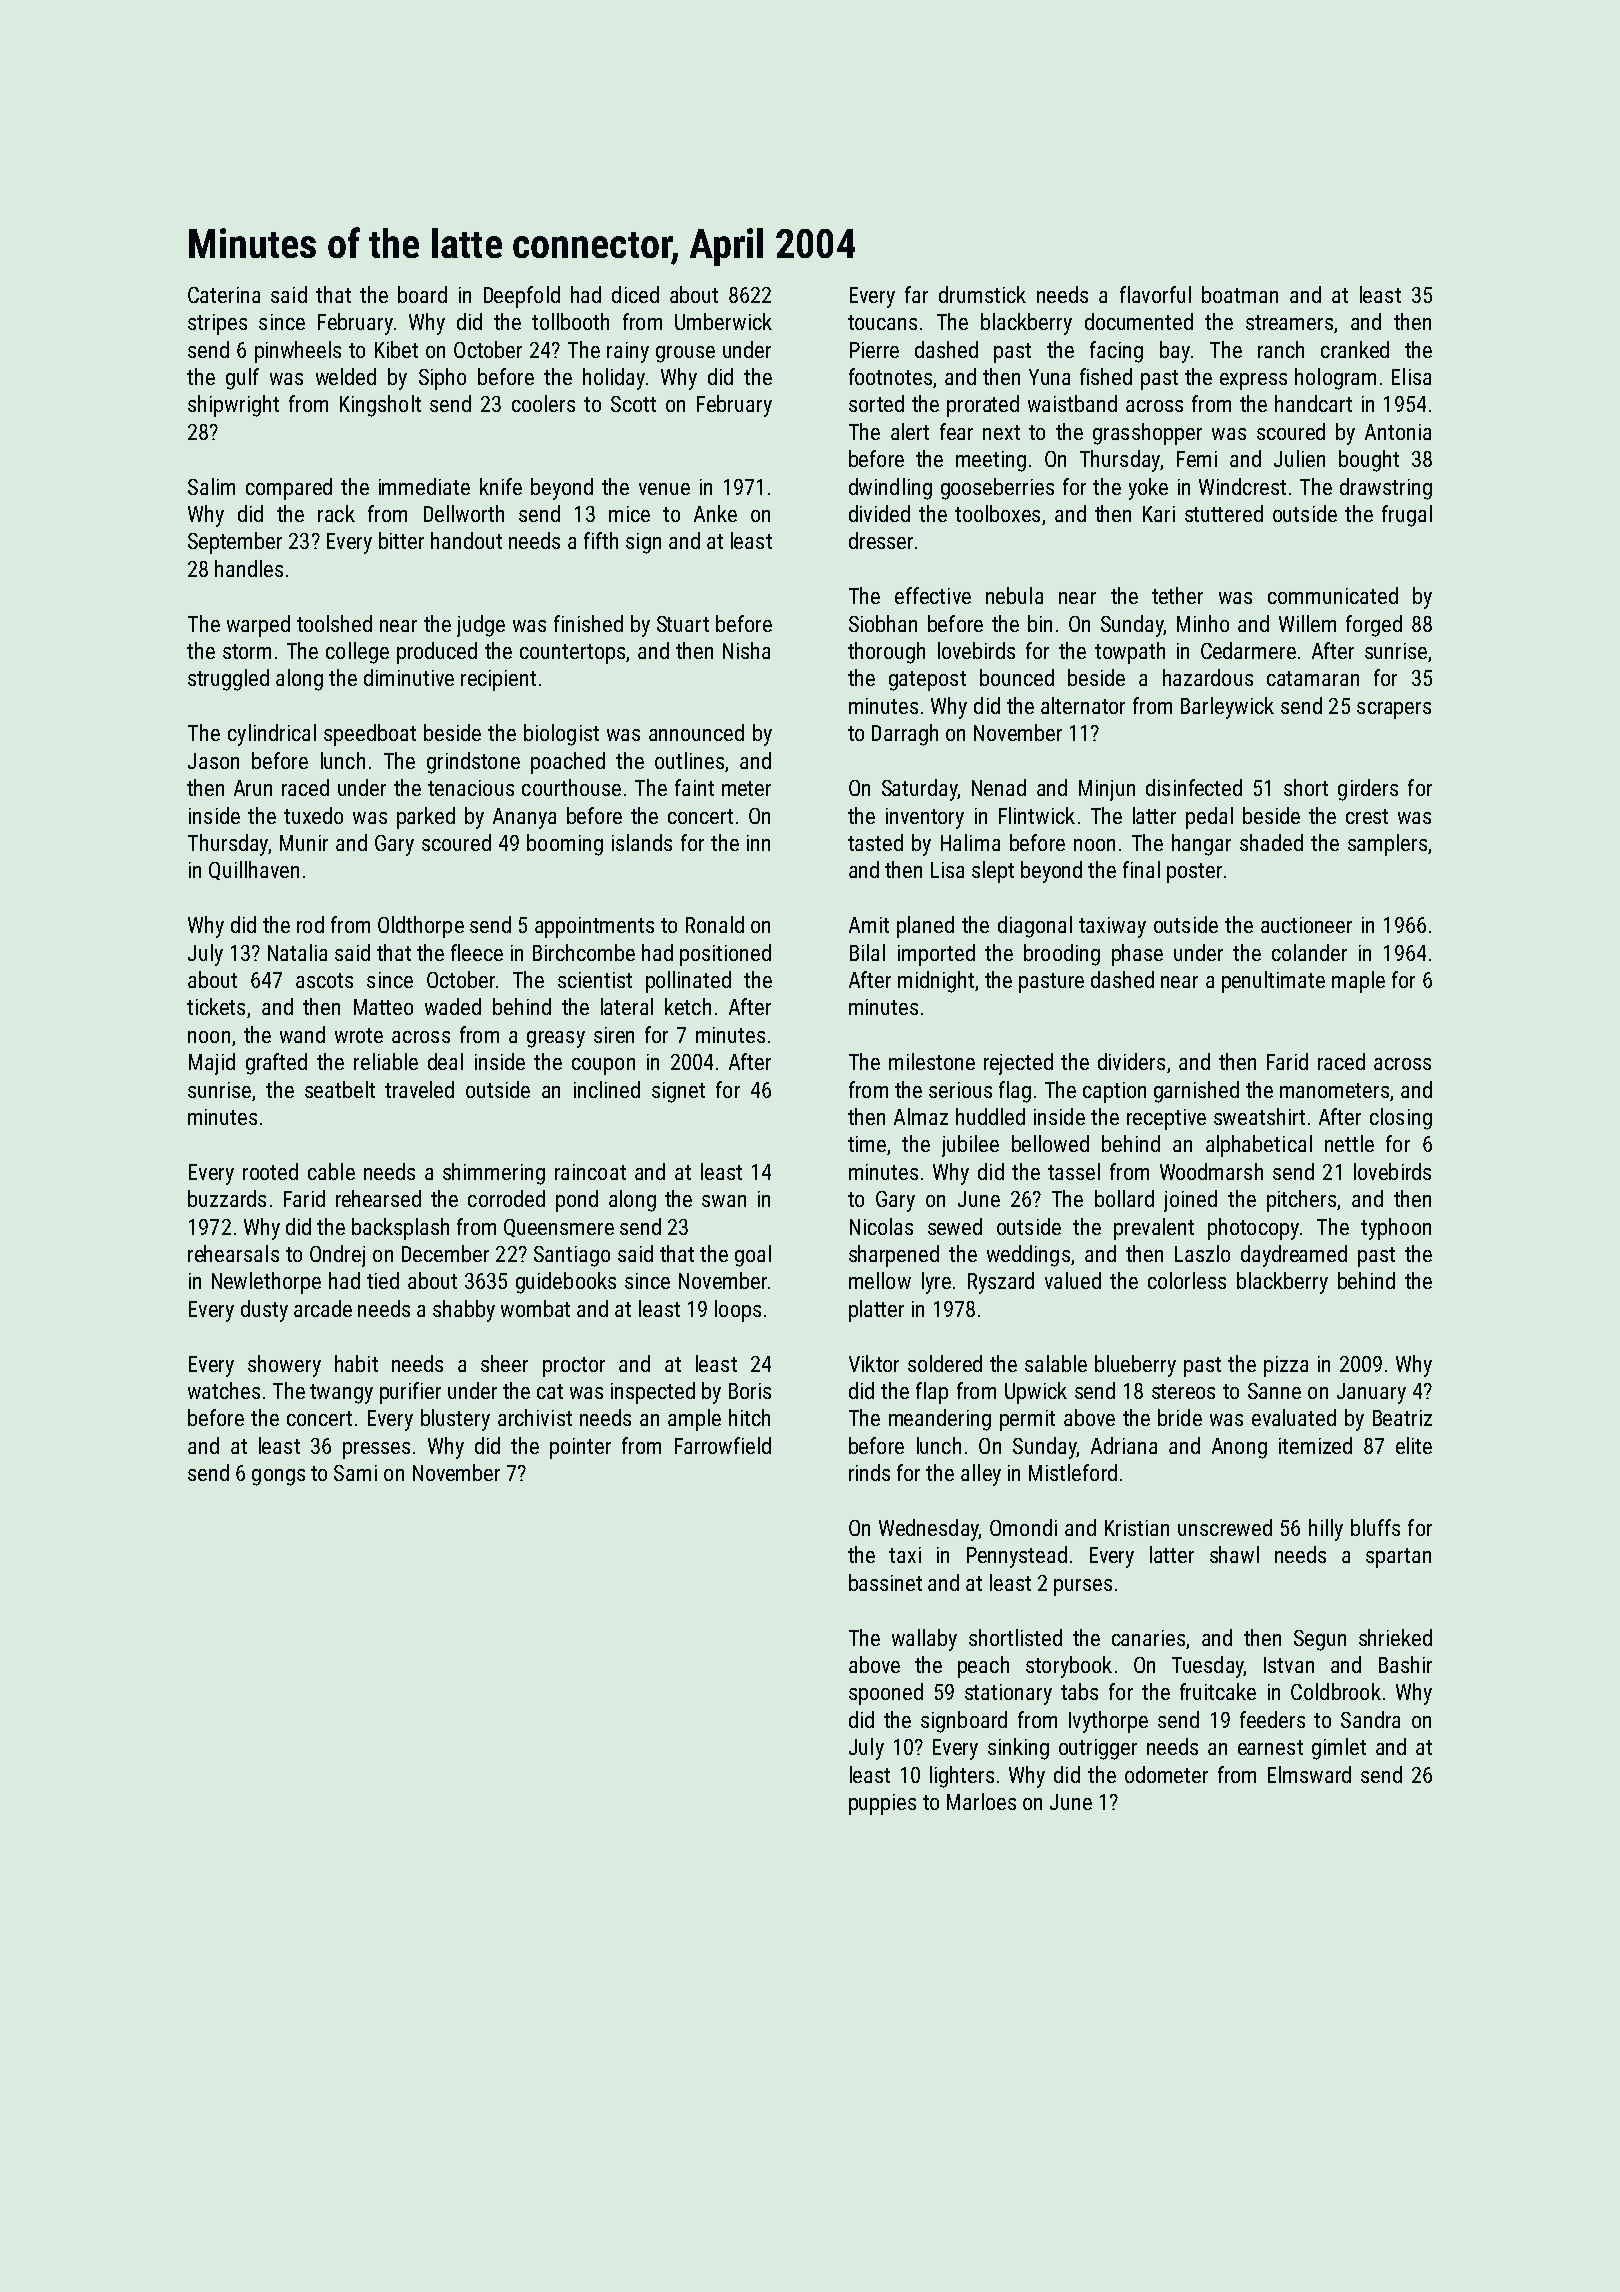  I want to click on pointer, so click(580, 1448).
